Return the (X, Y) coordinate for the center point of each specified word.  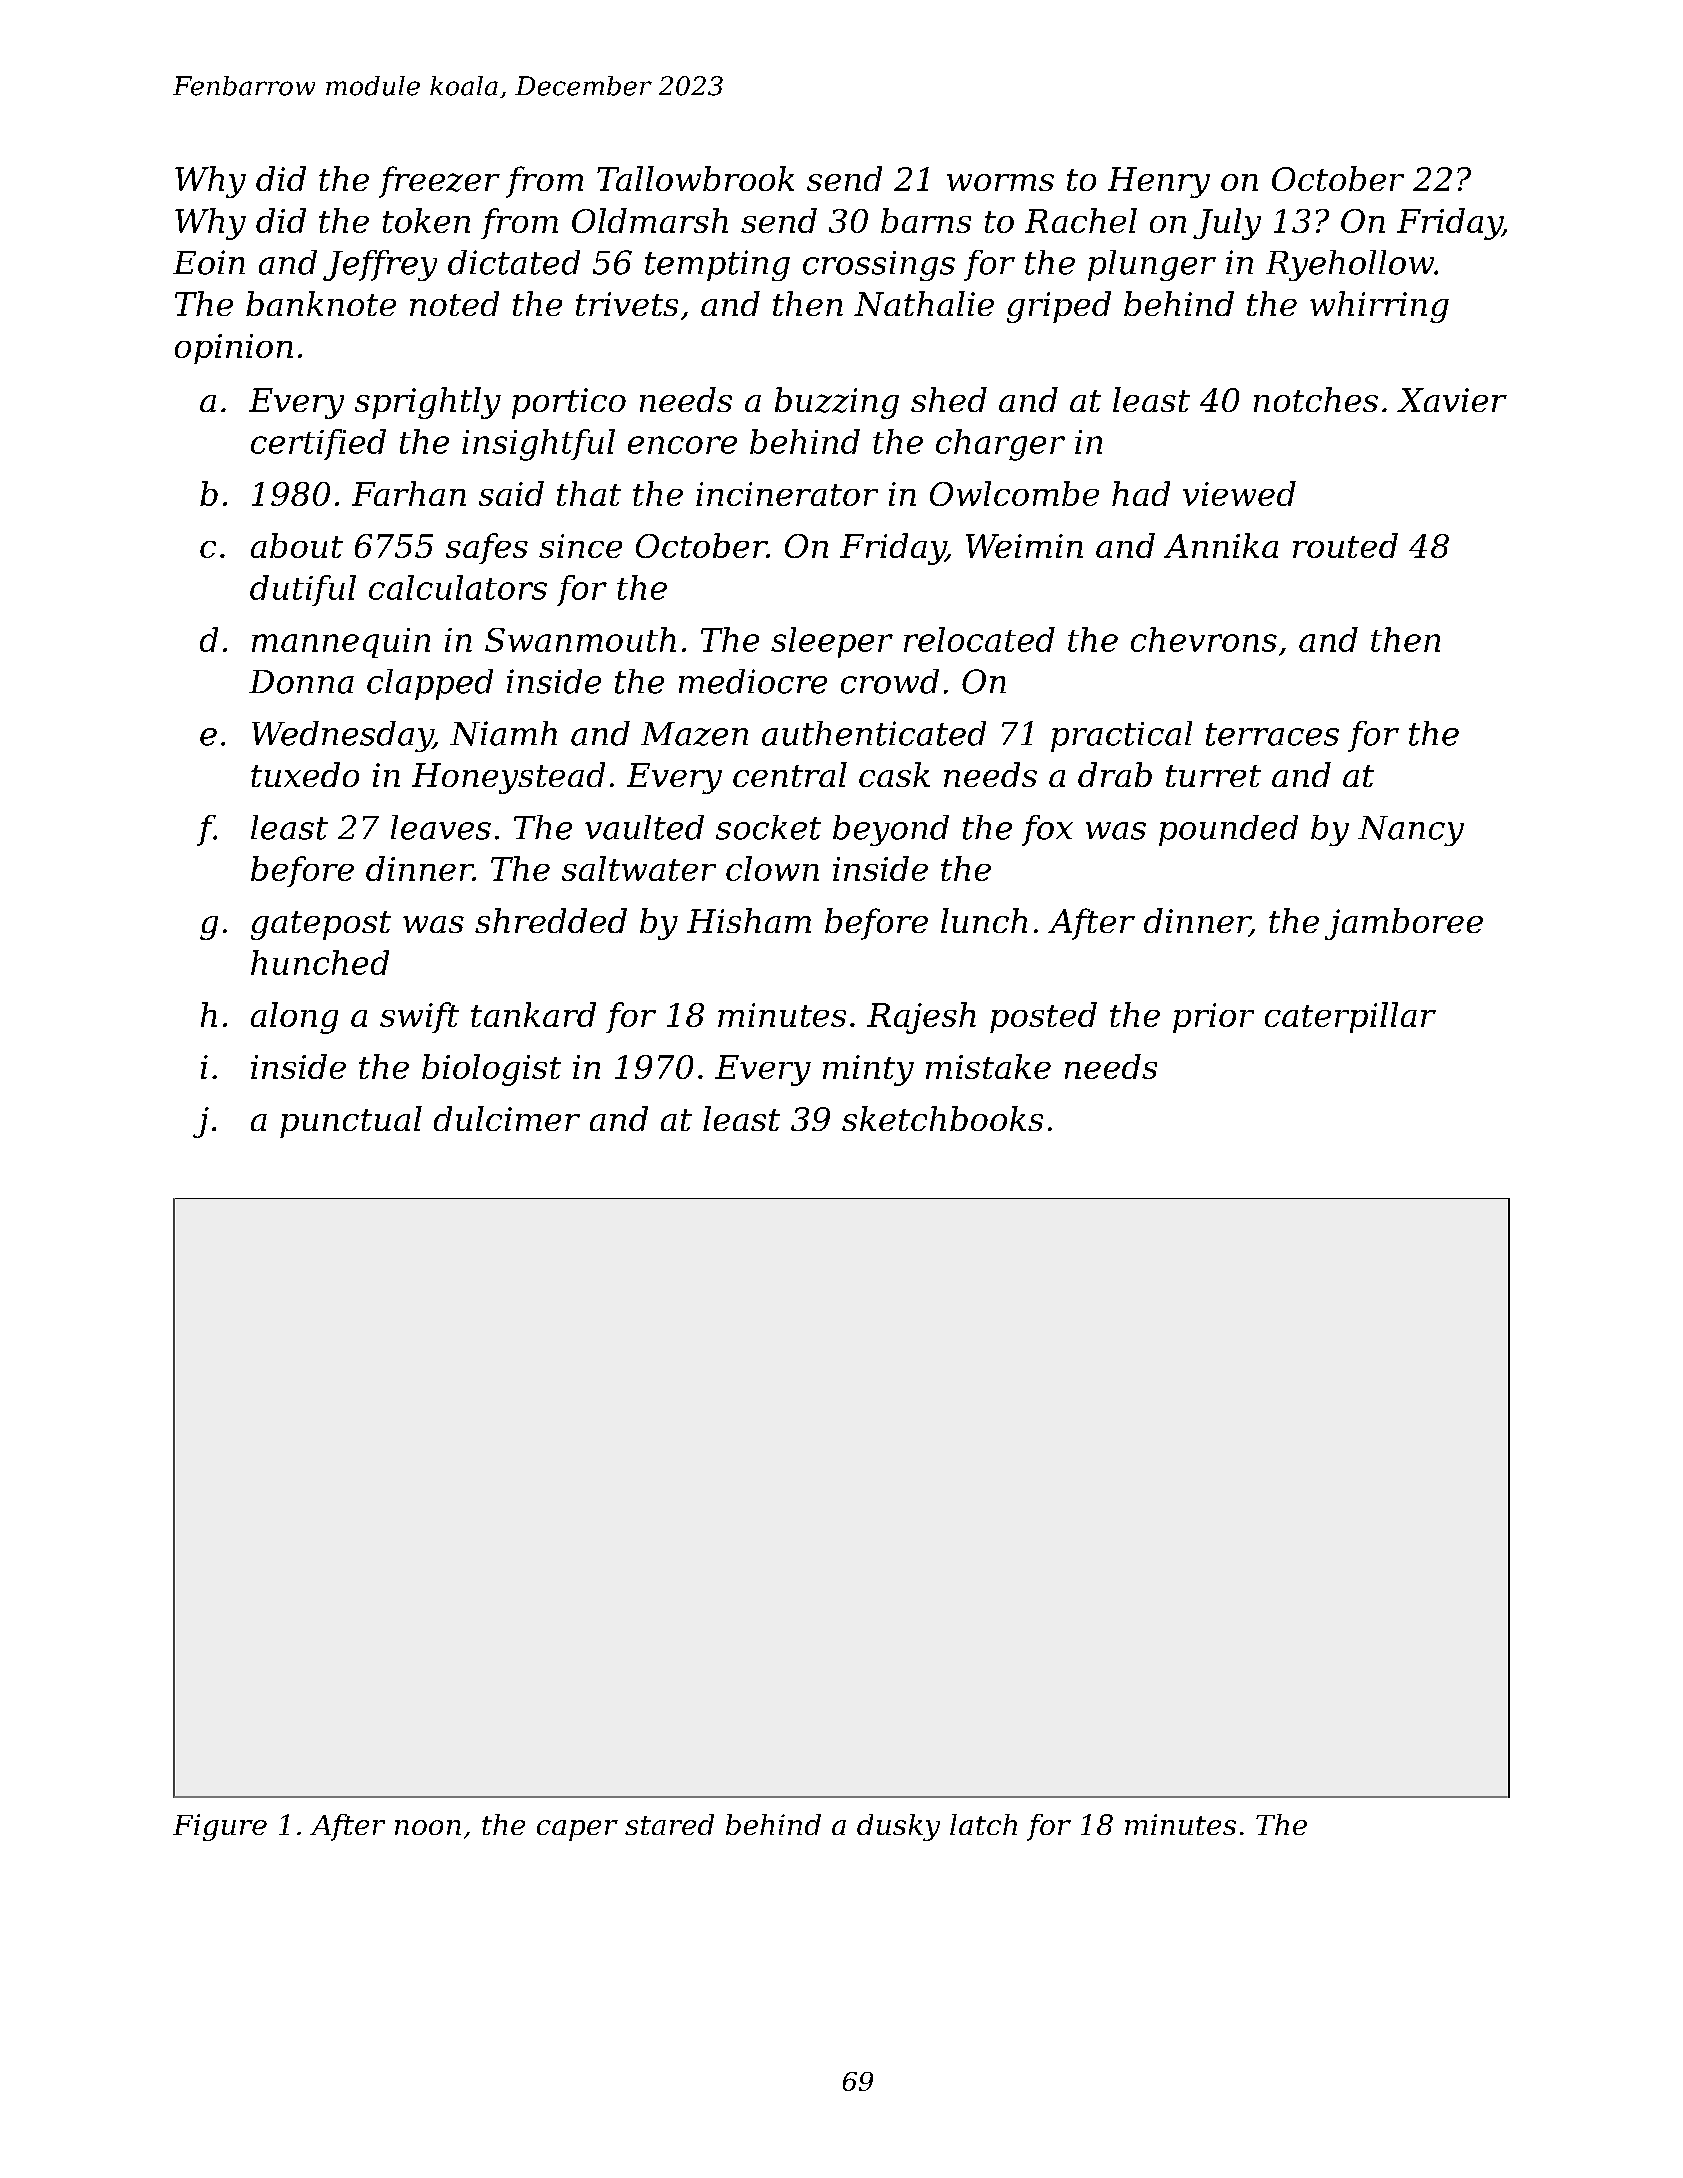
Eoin (209, 262)
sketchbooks (942, 1118)
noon (428, 1827)
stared (669, 1824)
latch (983, 1824)
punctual (351, 1122)
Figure (220, 1827)
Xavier (1452, 400)
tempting (717, 265)
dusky (898, 1827)
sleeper (832, 642)
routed (1345, 545)
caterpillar (1350, 1017)
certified (318, 444)
